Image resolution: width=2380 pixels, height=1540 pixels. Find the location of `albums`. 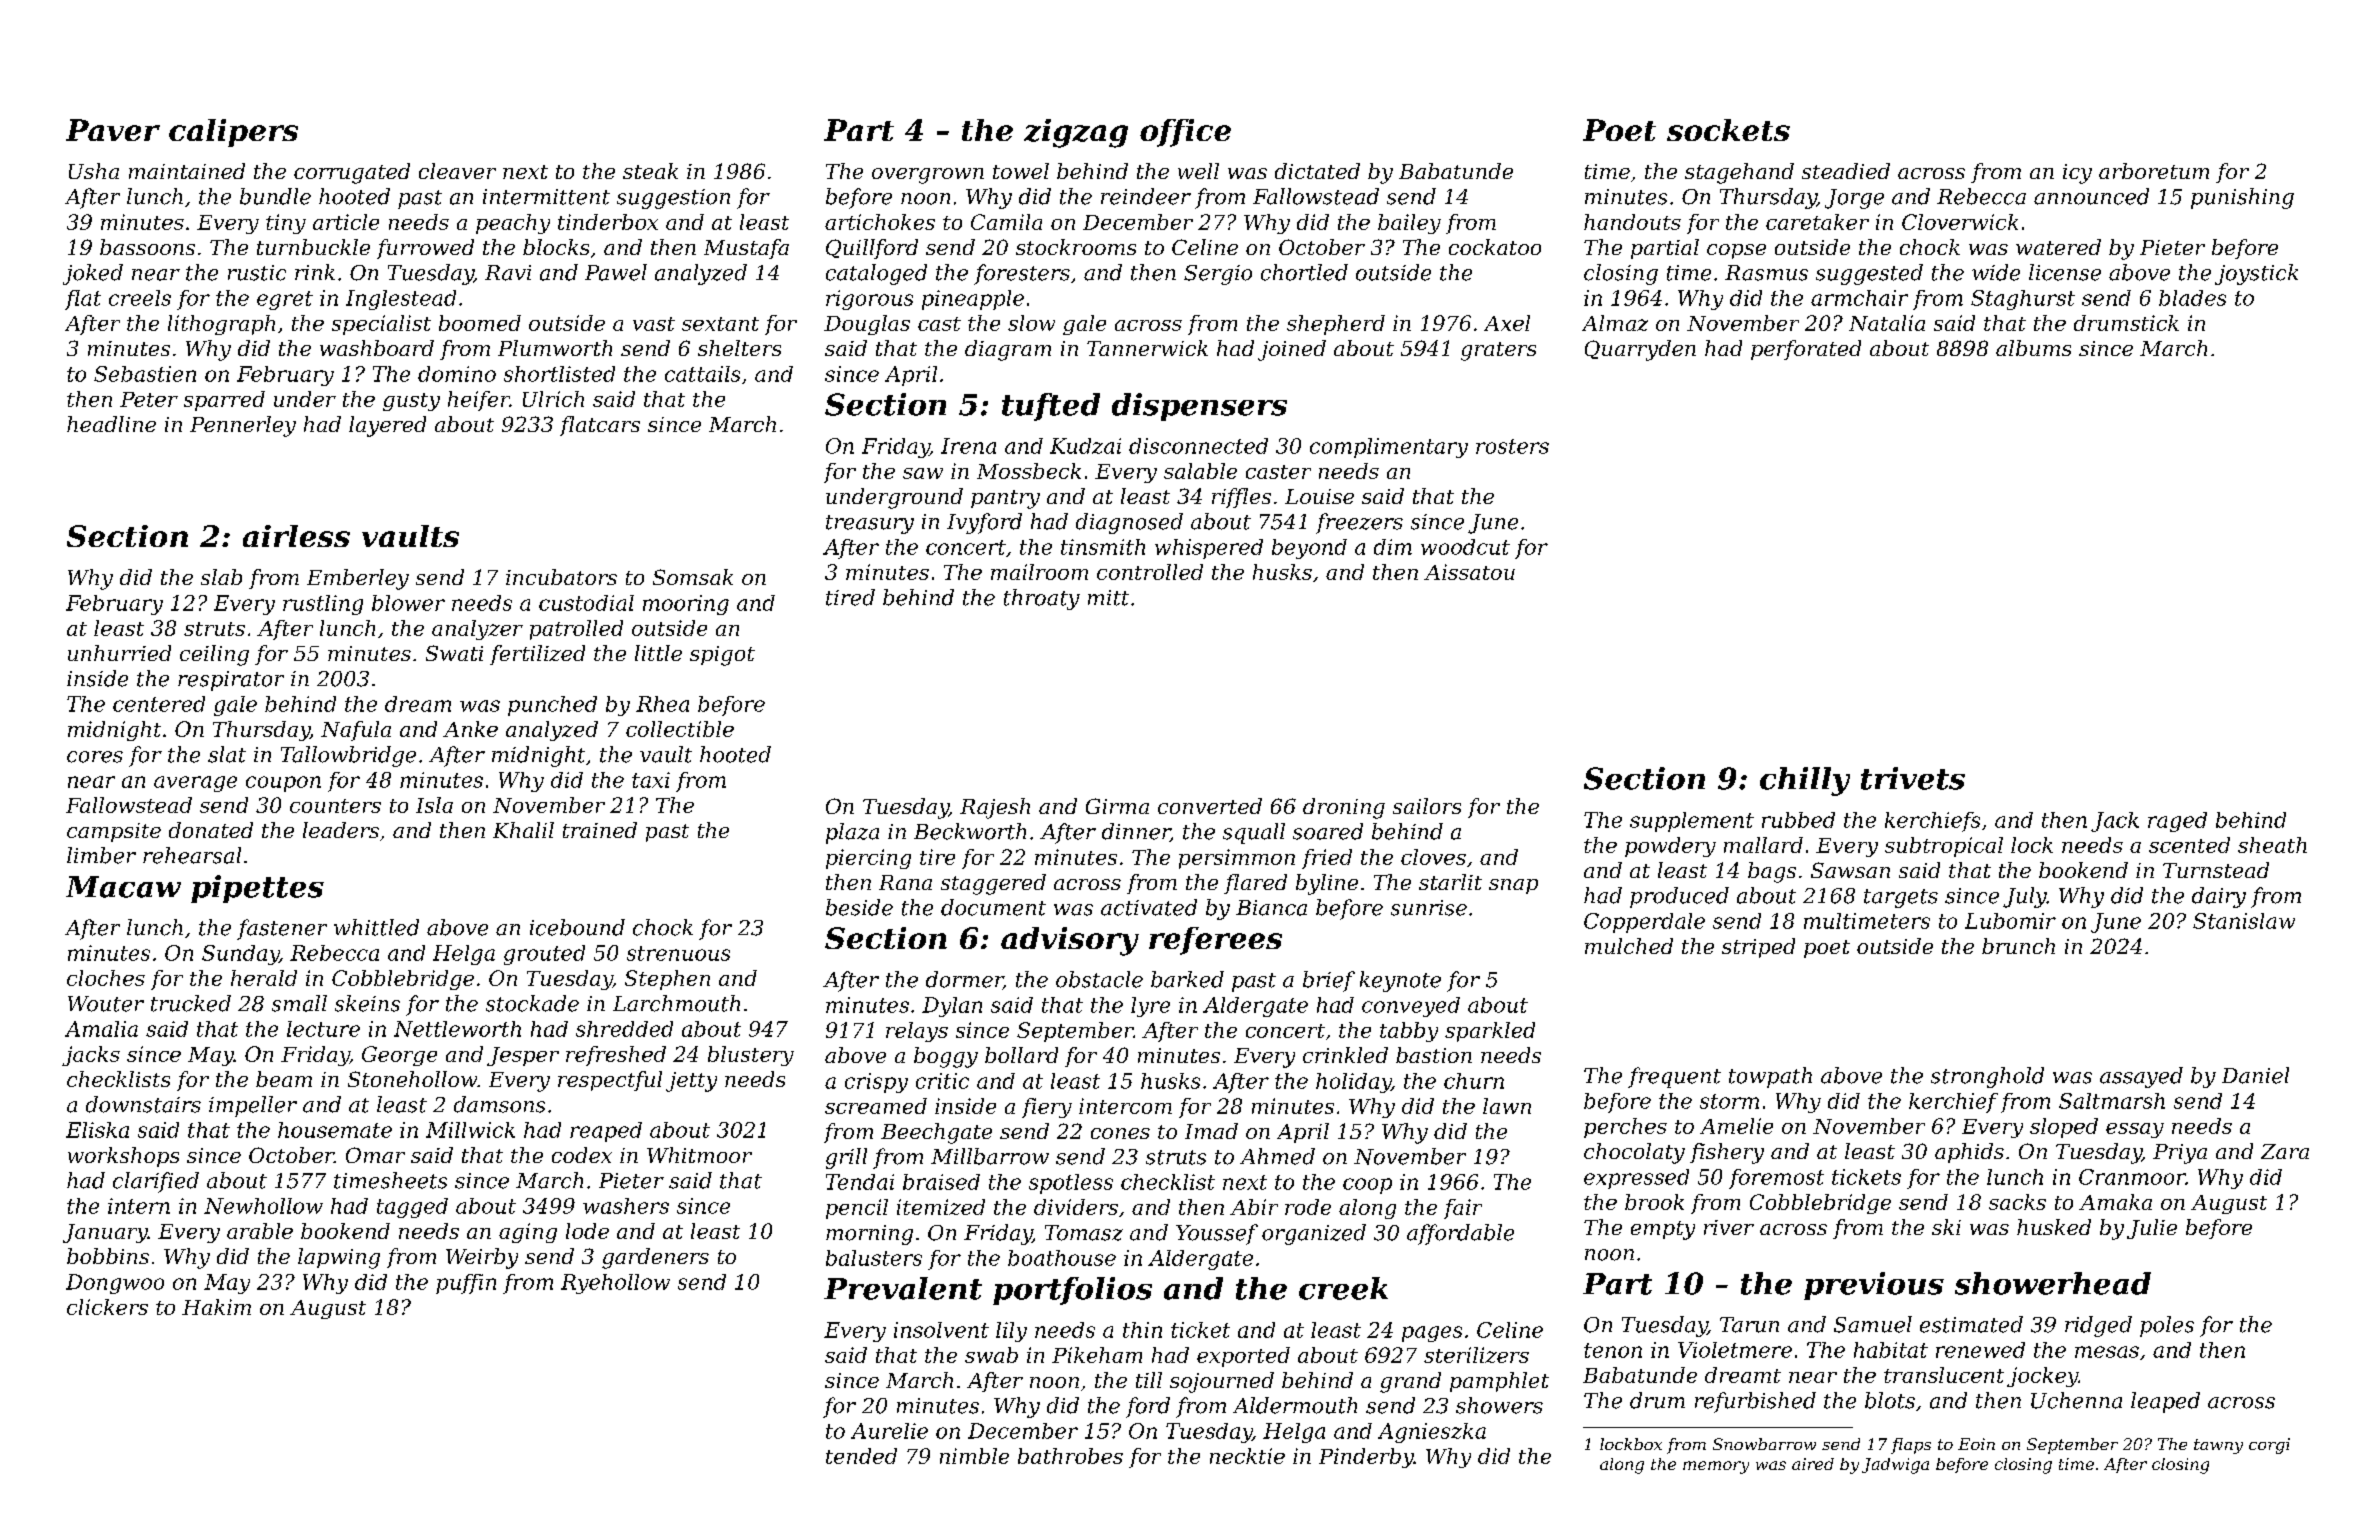

albums is located at coordinates (2033, 348).
